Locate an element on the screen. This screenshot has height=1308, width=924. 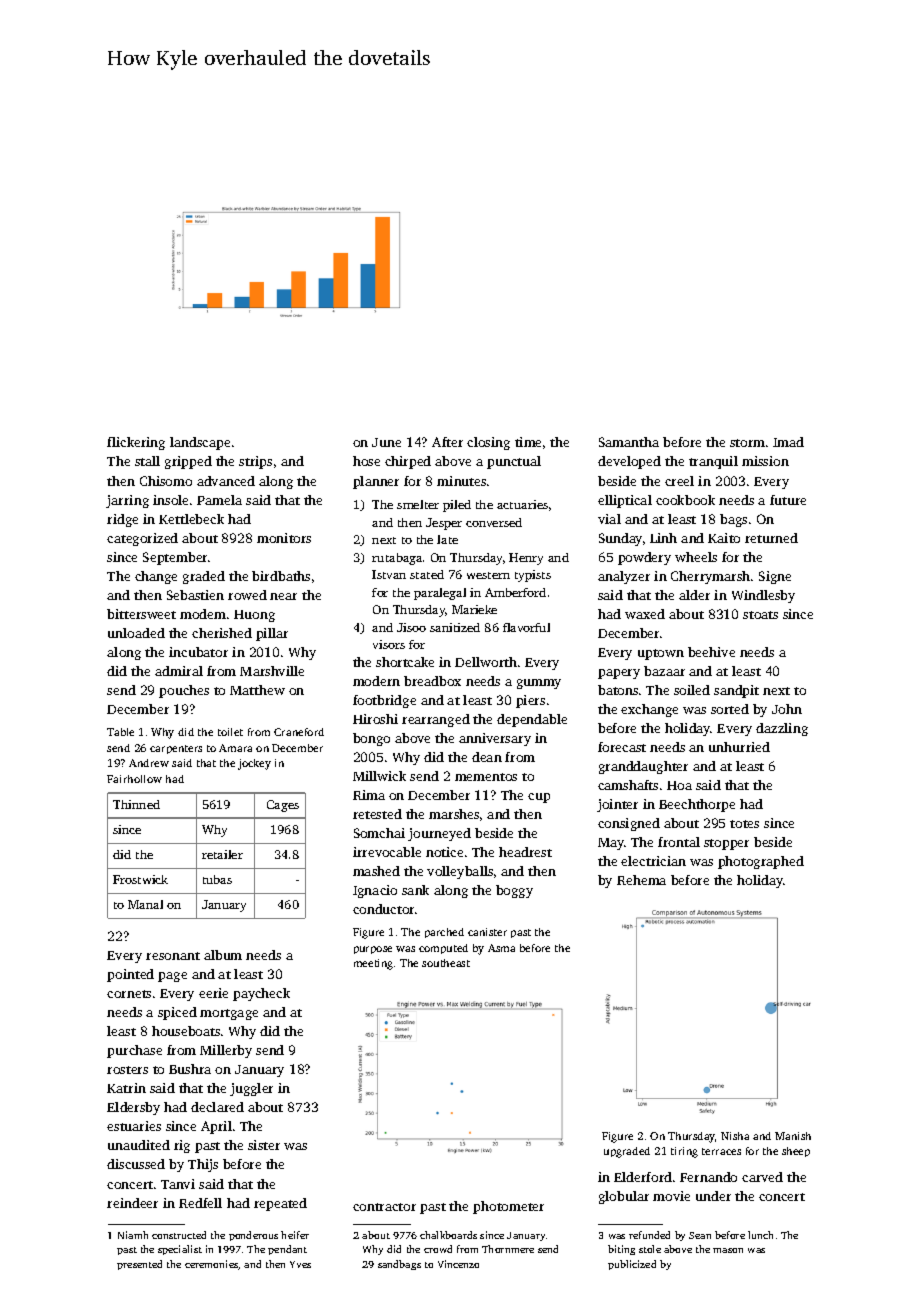
After is located at coordinates (447, 442).
